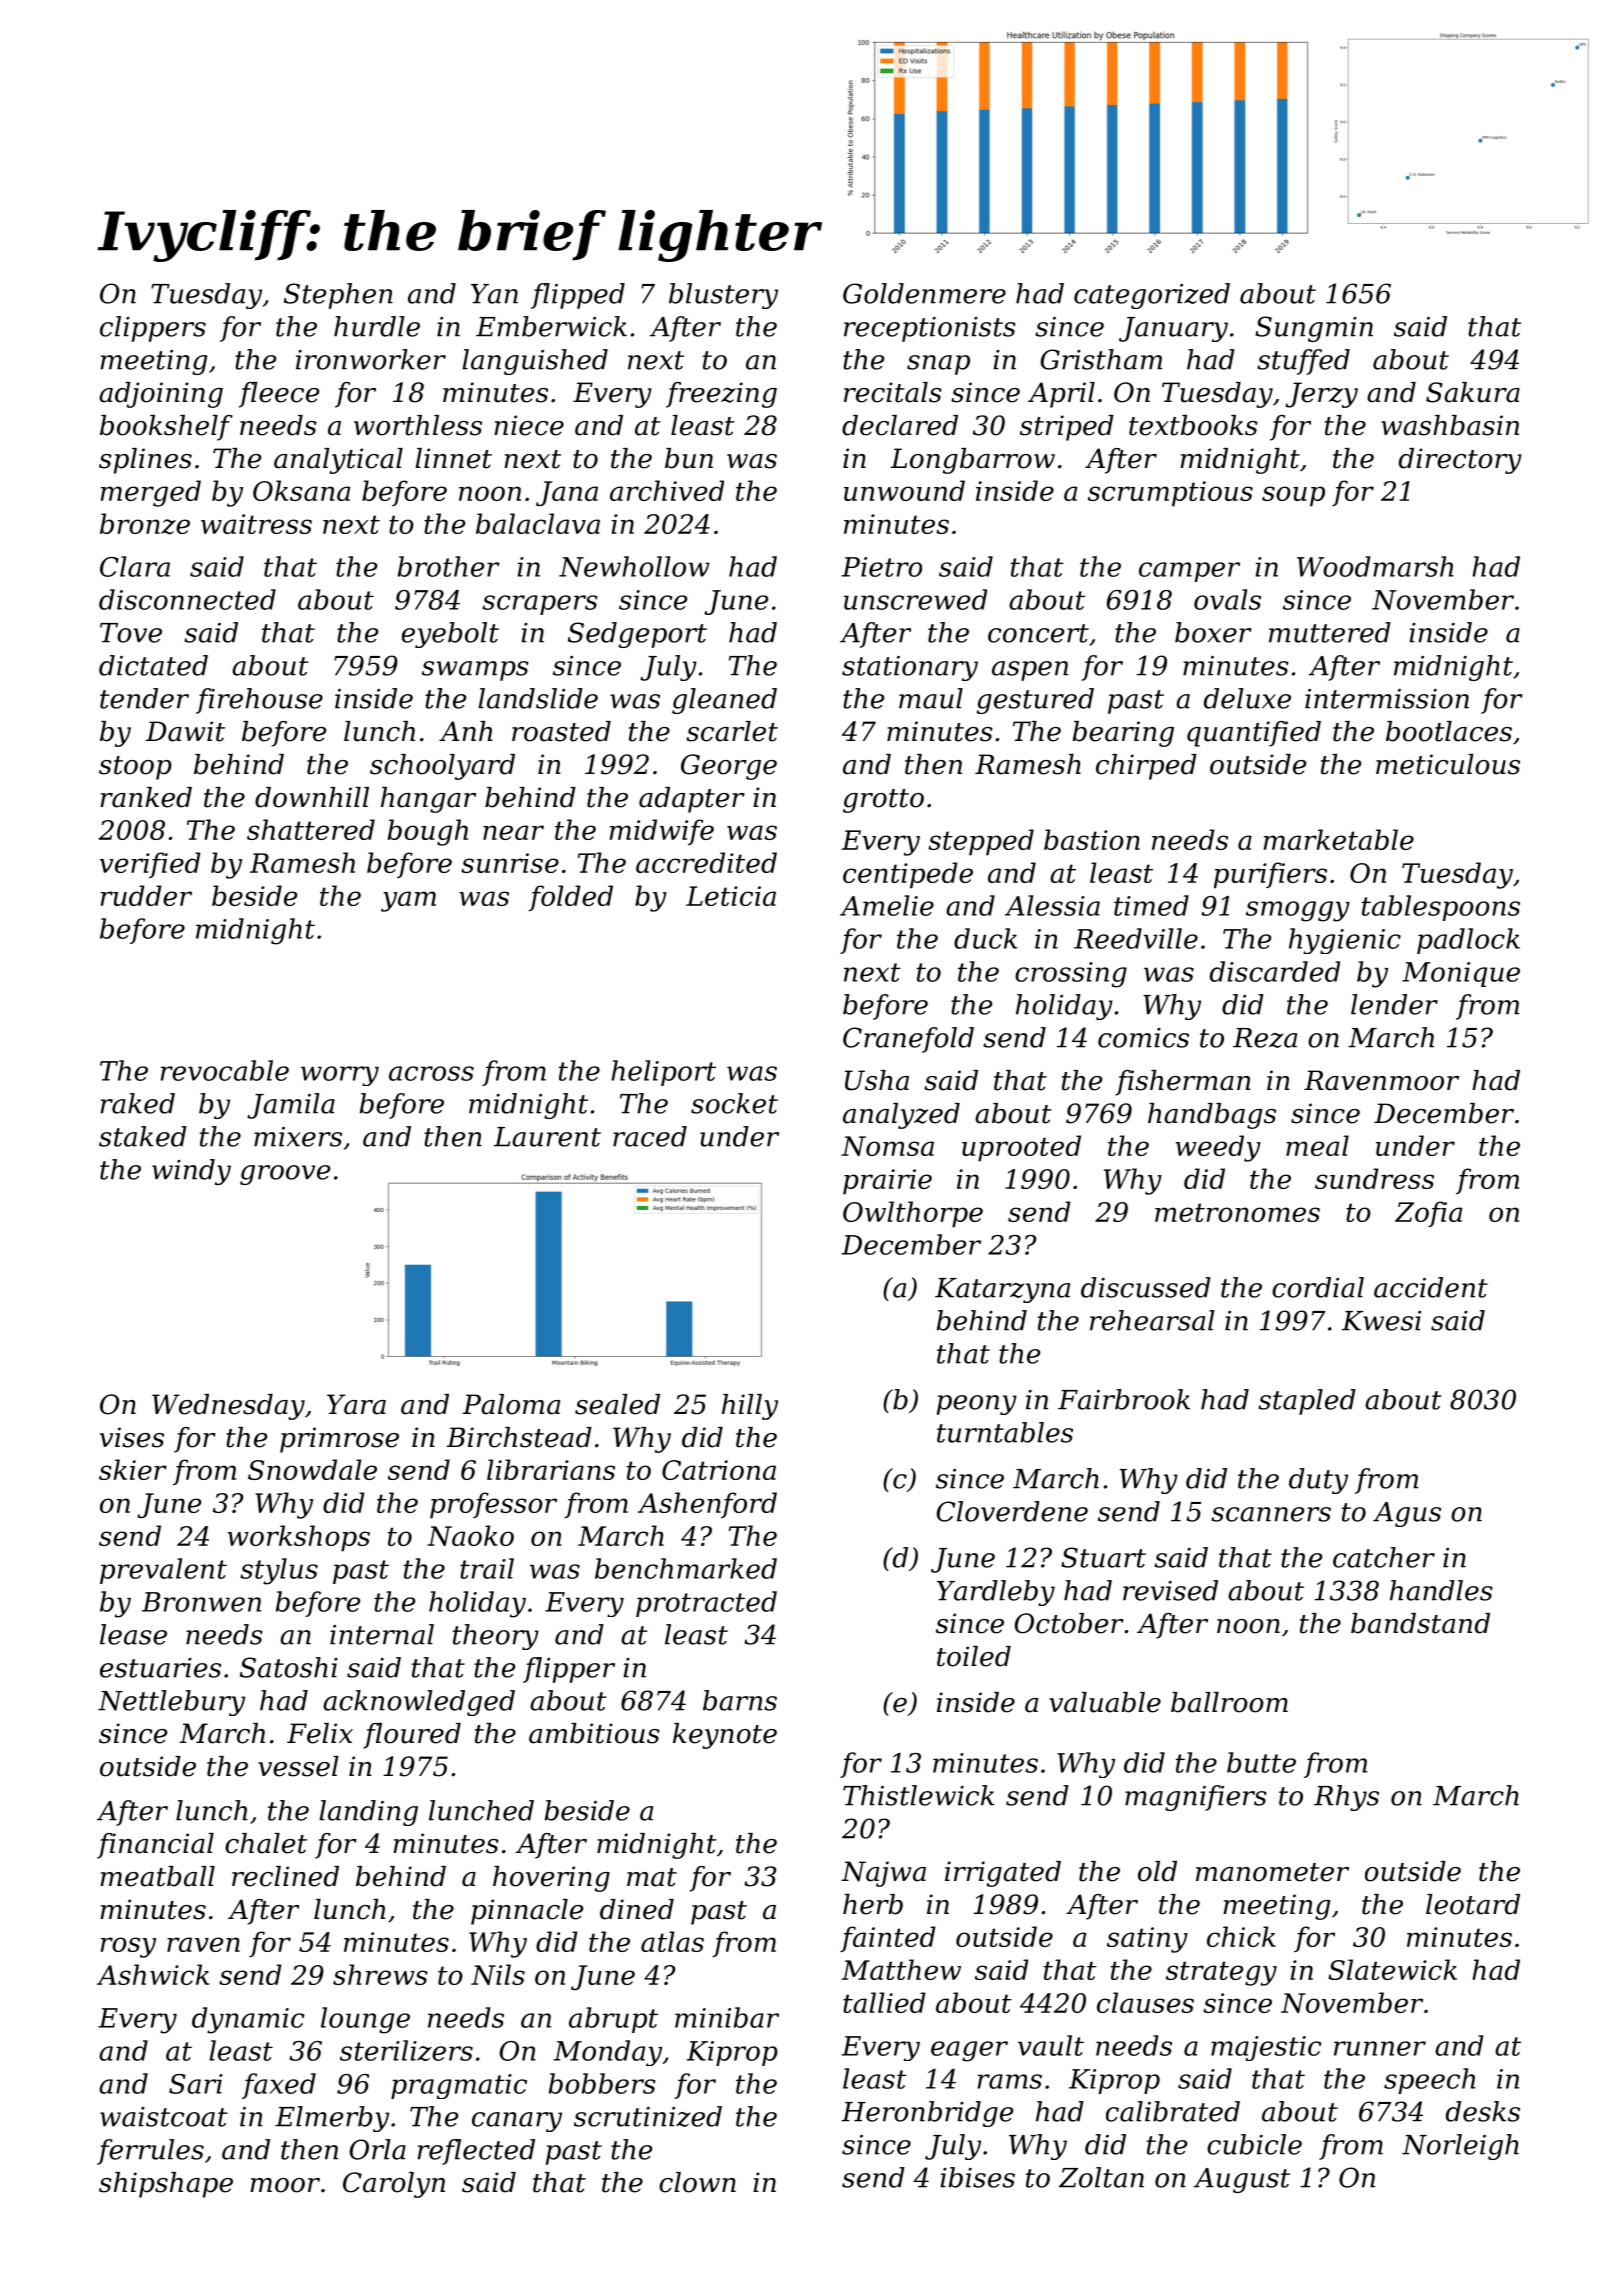 Image resolution: width=1620 pixels, height=2292 pixels. What do you see at coordinates (721, 395) in the screenshot?
I see `freezing` at bounding box center [721, 395].
